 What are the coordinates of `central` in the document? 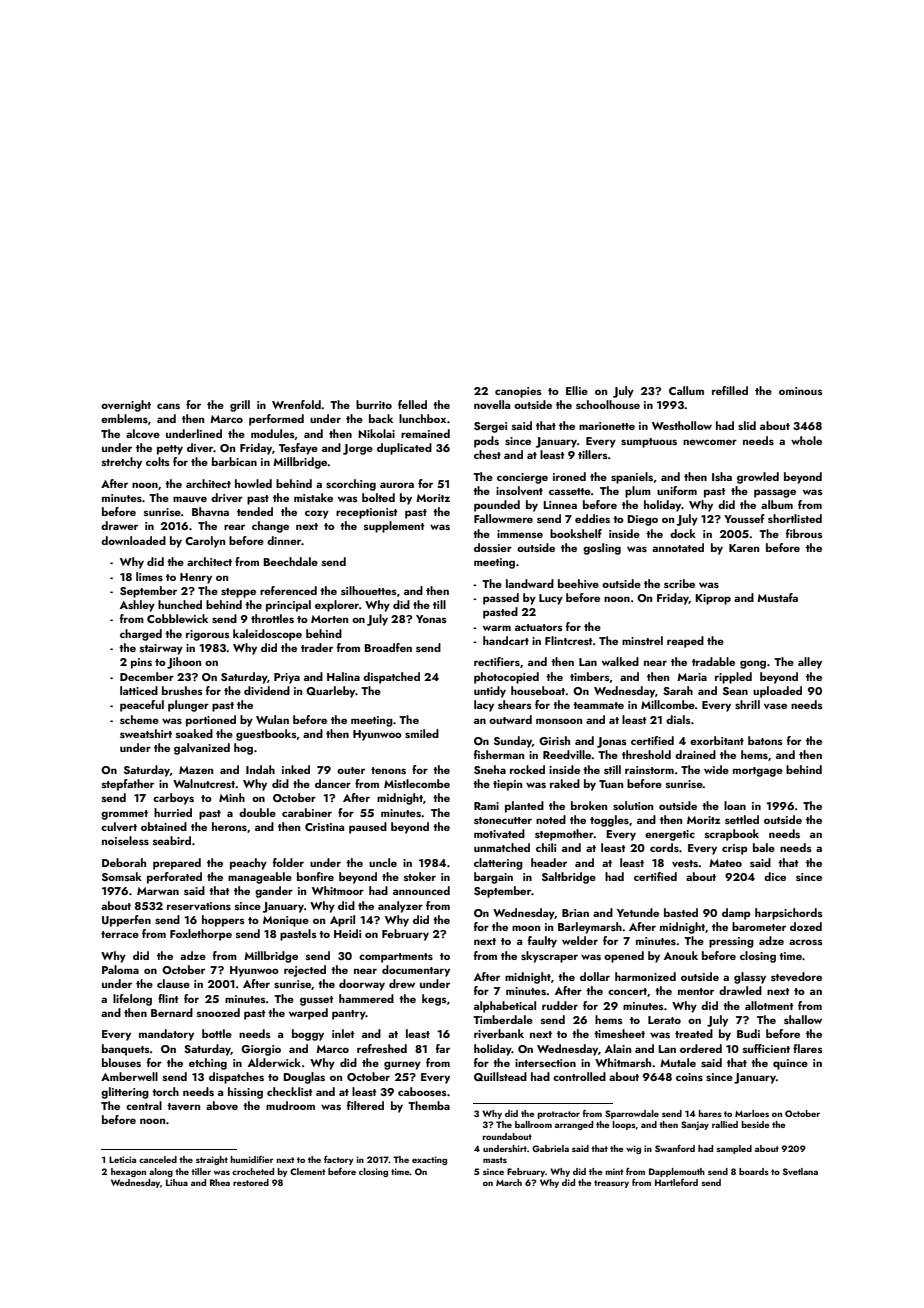 It's located at (144, 1105).
